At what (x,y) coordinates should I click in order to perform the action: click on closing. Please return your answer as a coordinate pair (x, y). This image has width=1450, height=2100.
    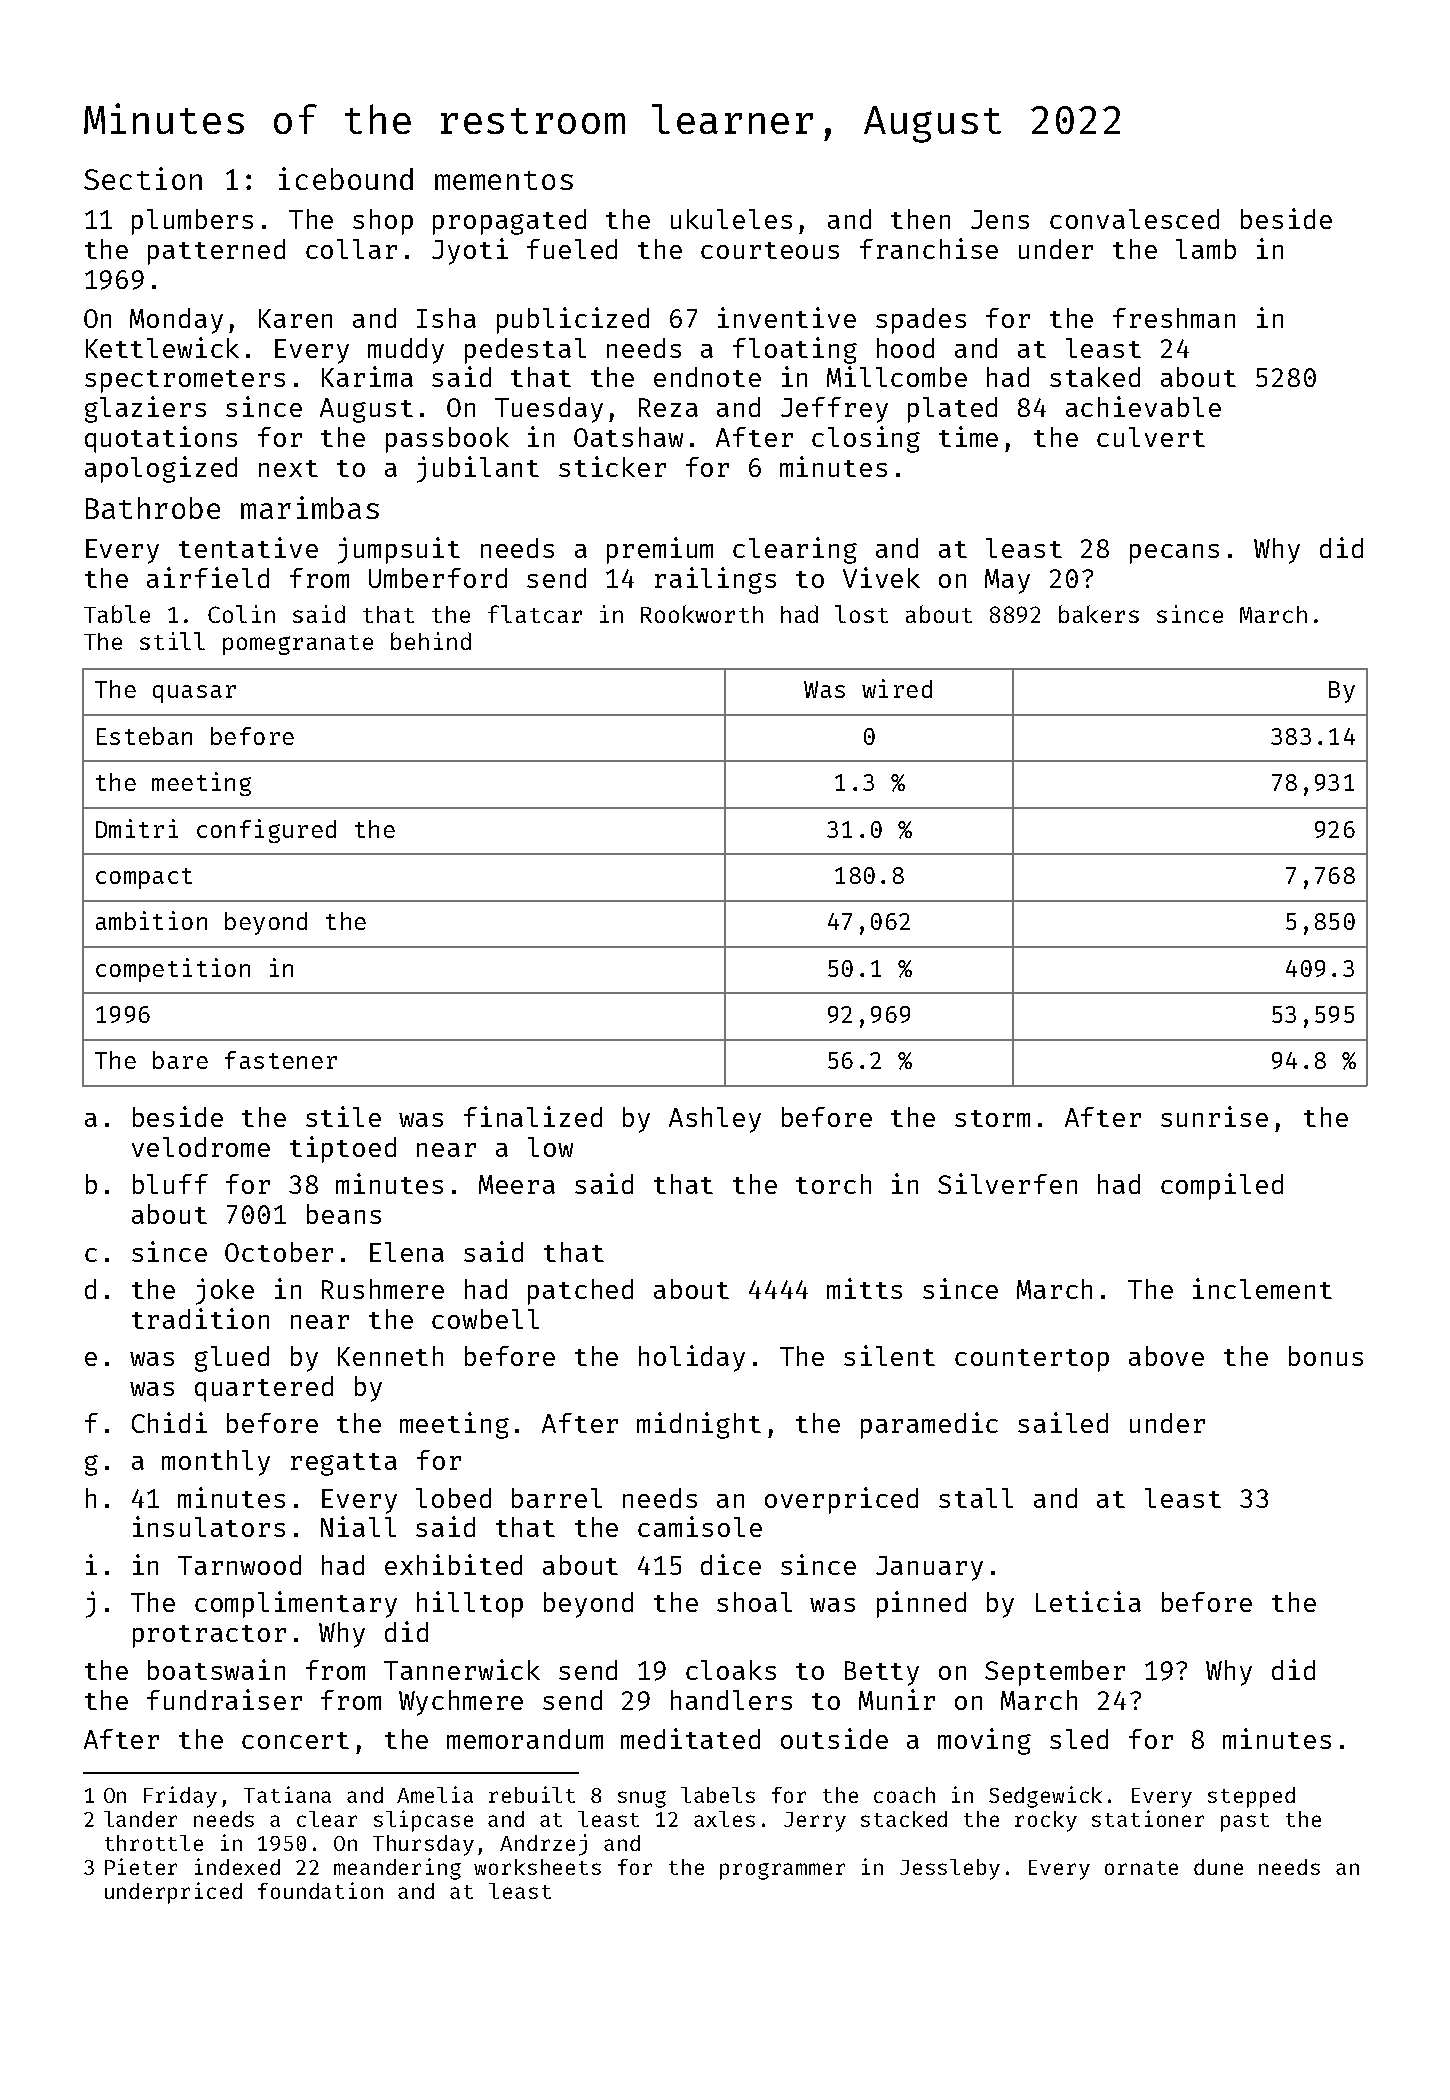
    Looking at the image, I should click on (866, 439).
